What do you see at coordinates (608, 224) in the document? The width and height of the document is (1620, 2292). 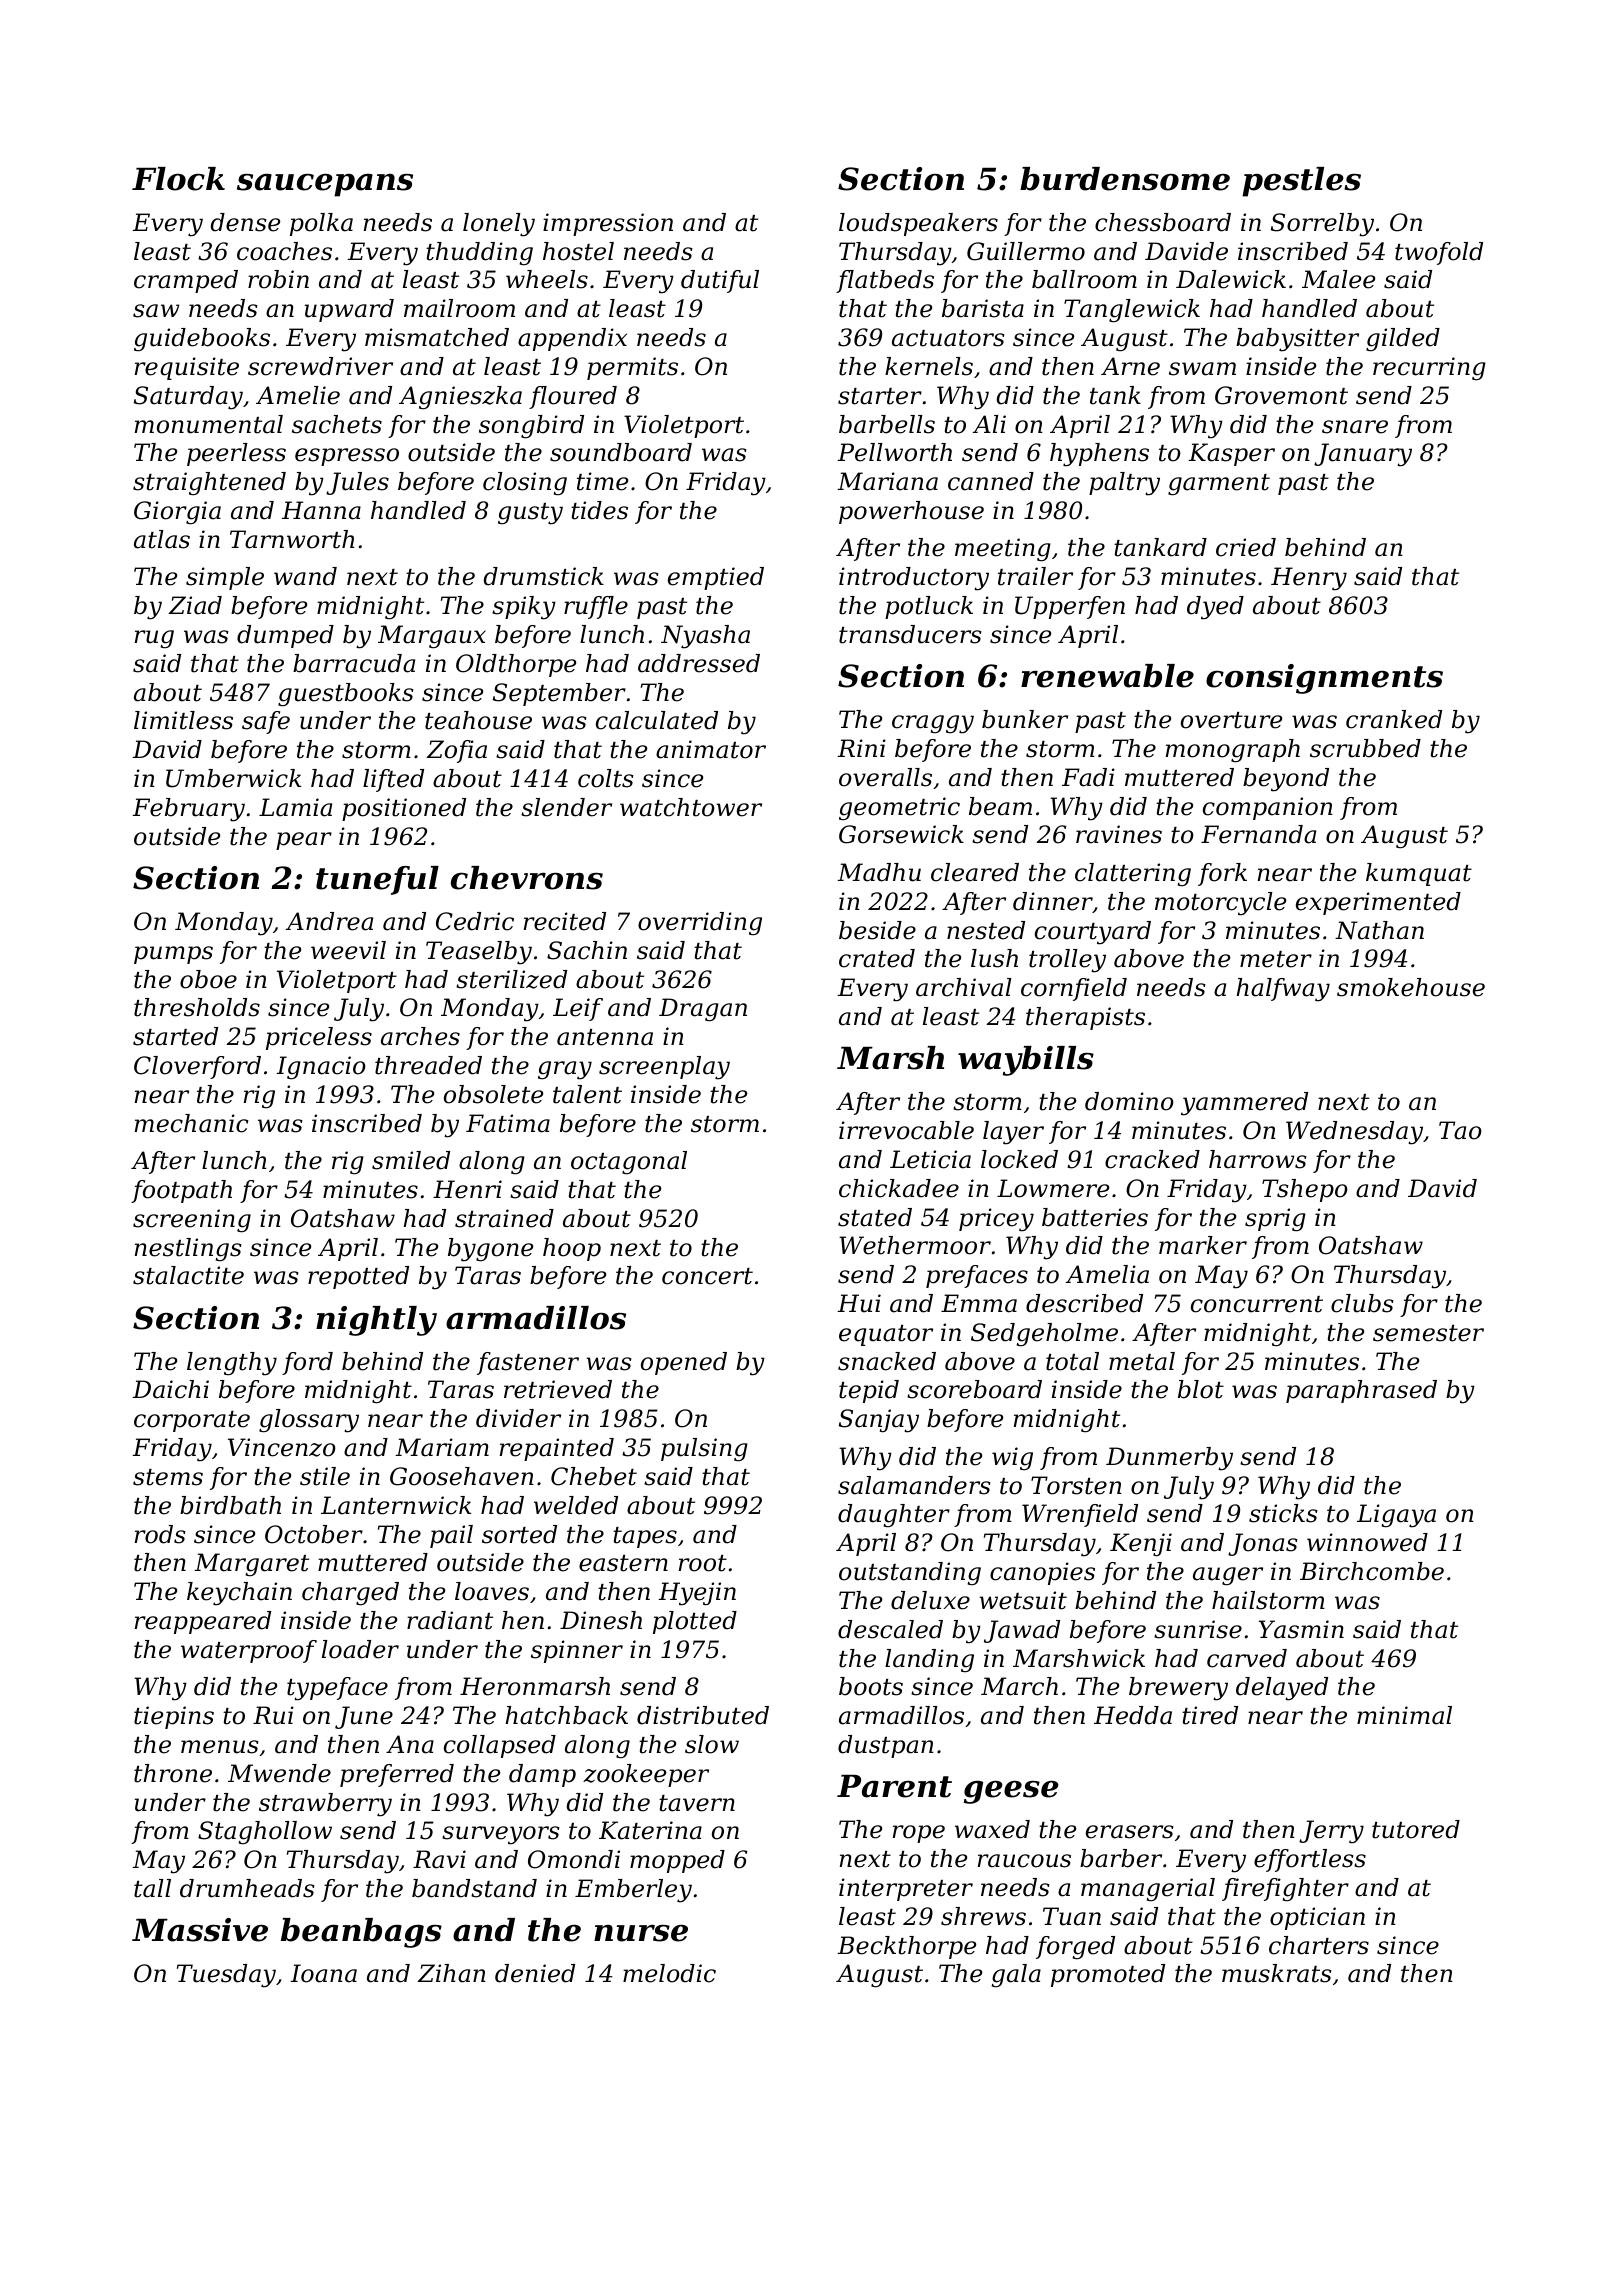 I see `impression` at bounding box center [608, 224].
